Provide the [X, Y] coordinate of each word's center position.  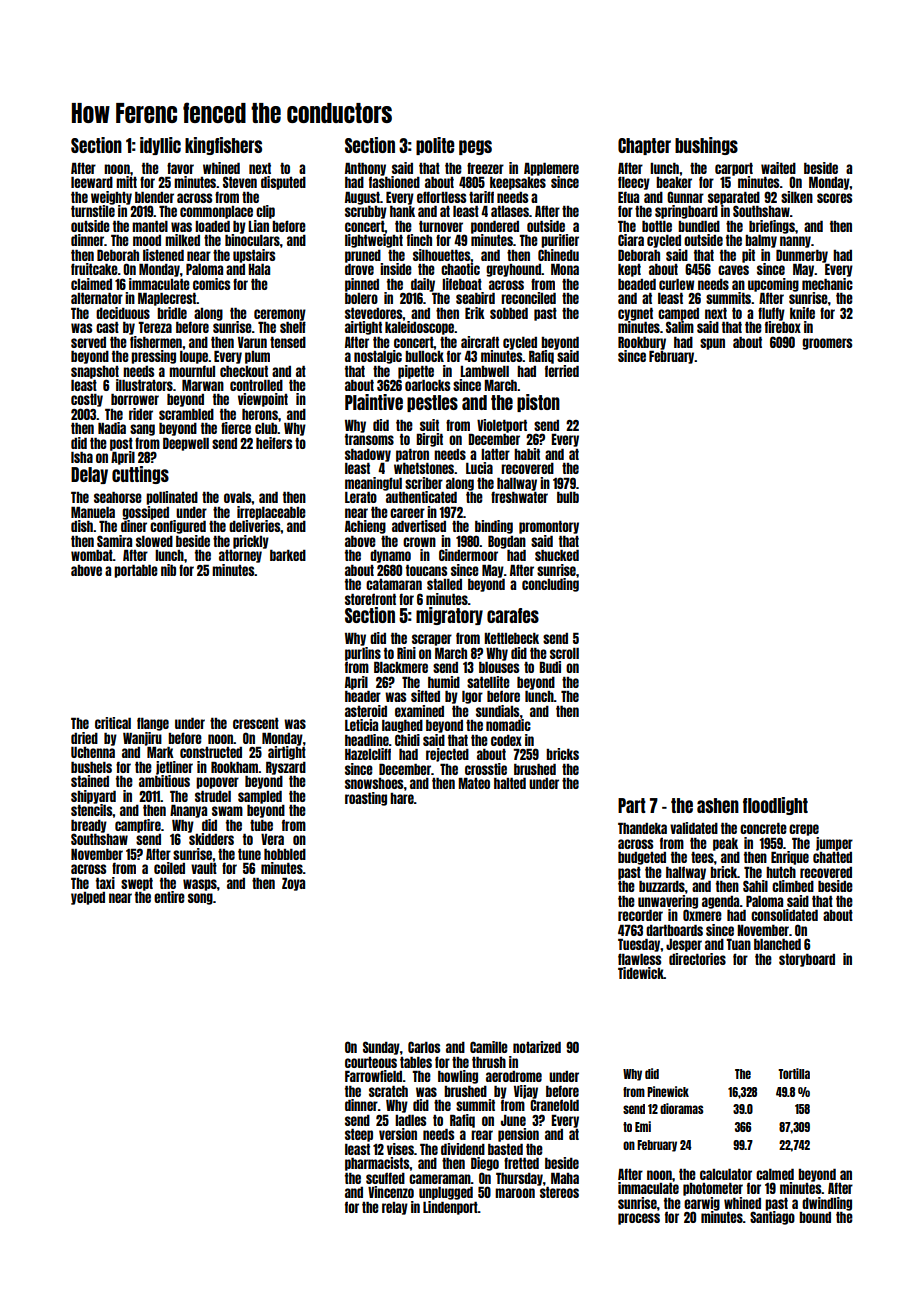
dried [84, 738]
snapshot [95, 372]
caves [733, 270]
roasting [366, 799]
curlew [677, 284]
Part [632, 805]
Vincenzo [391, 1192]
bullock [424, 356]
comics [211, 284]
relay [395, 1208]
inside [396, 269]
